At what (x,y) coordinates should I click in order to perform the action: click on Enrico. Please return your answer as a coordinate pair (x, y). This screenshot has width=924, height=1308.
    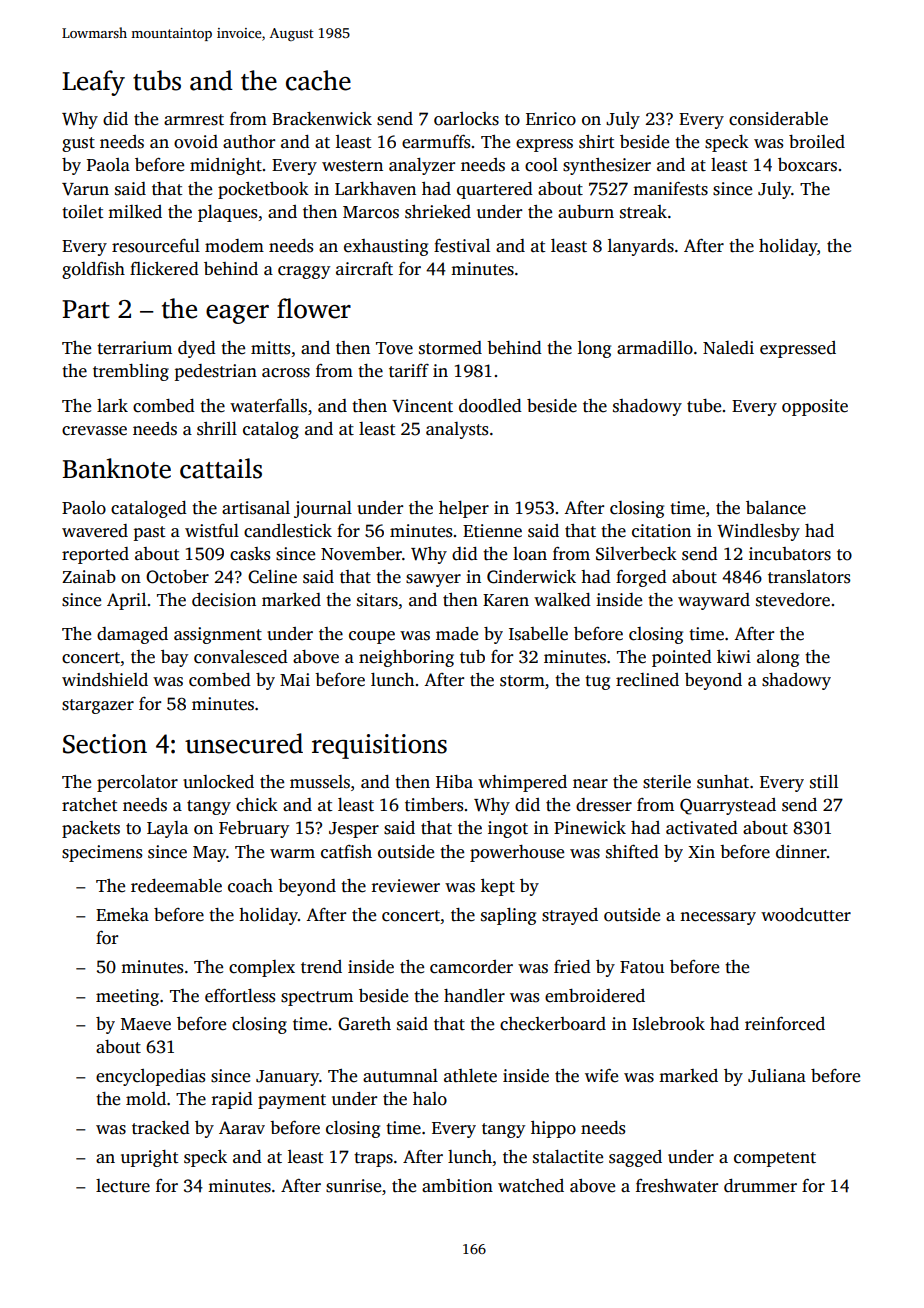
    Looking at the image, I should click on (551, 119).
